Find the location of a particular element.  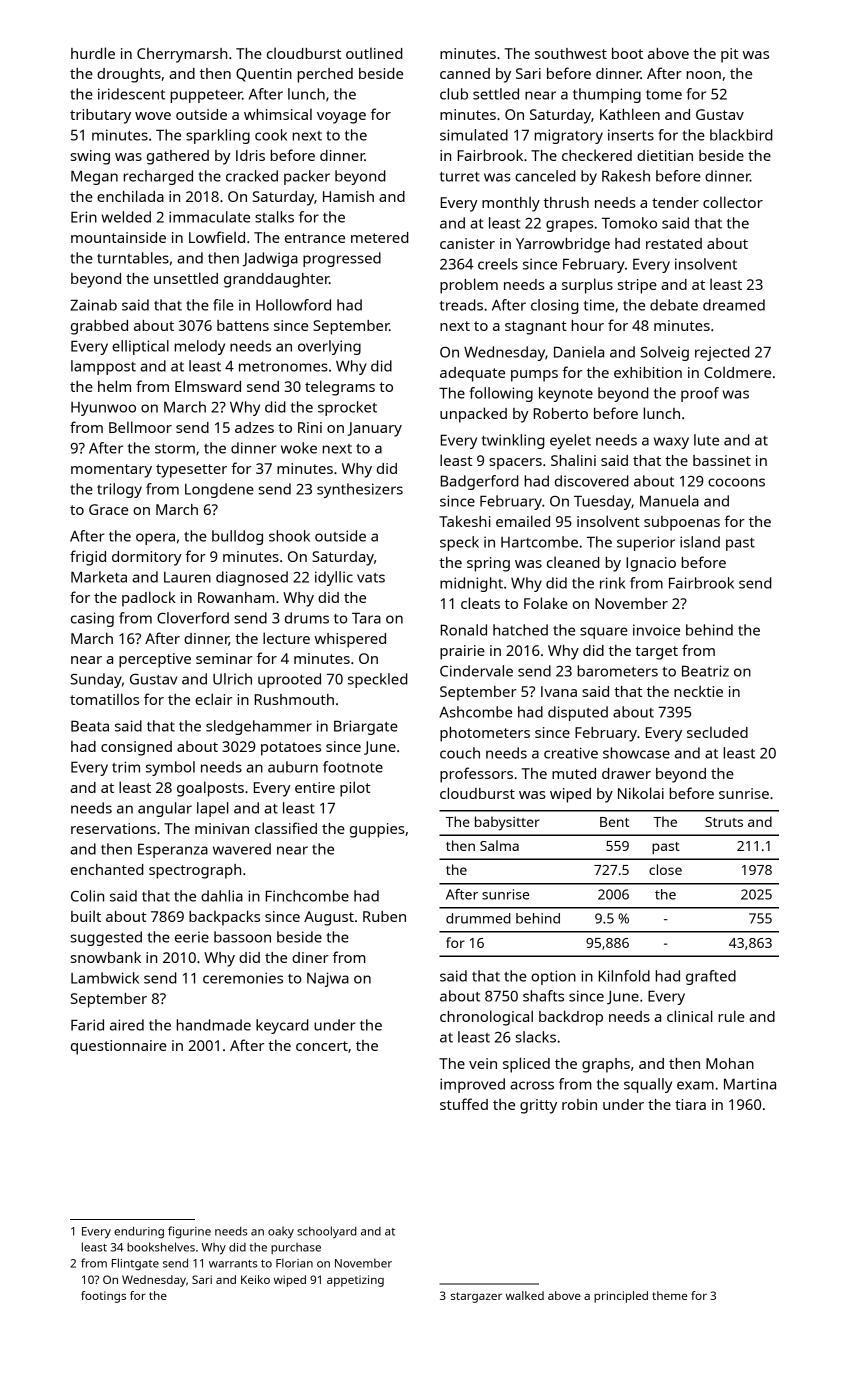

hatched is located at coordinates (520, 630).
